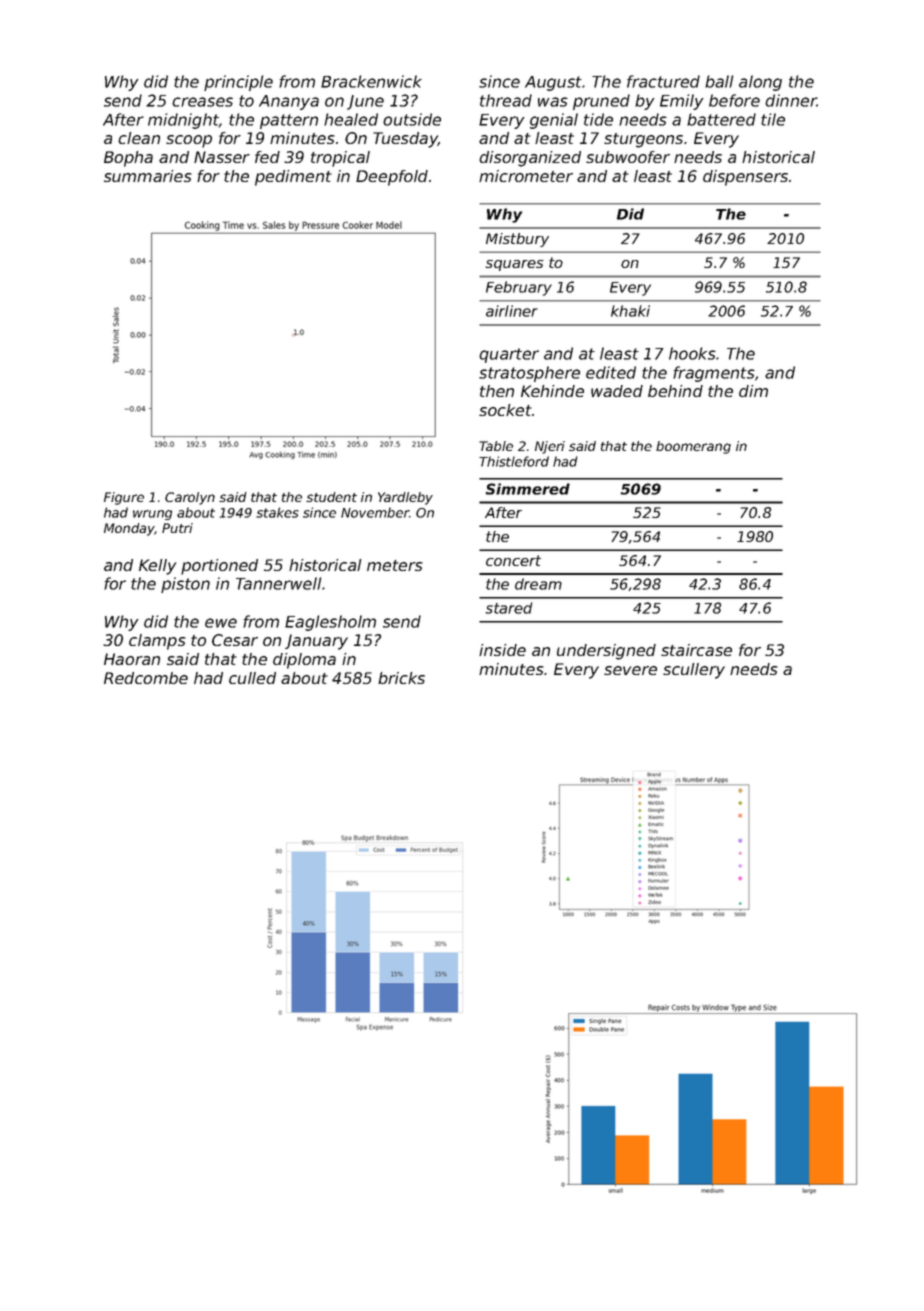  What do you see at coordinates (506, 100) in the screenshot?
I see `thread` at bounding box center [506, 100].
